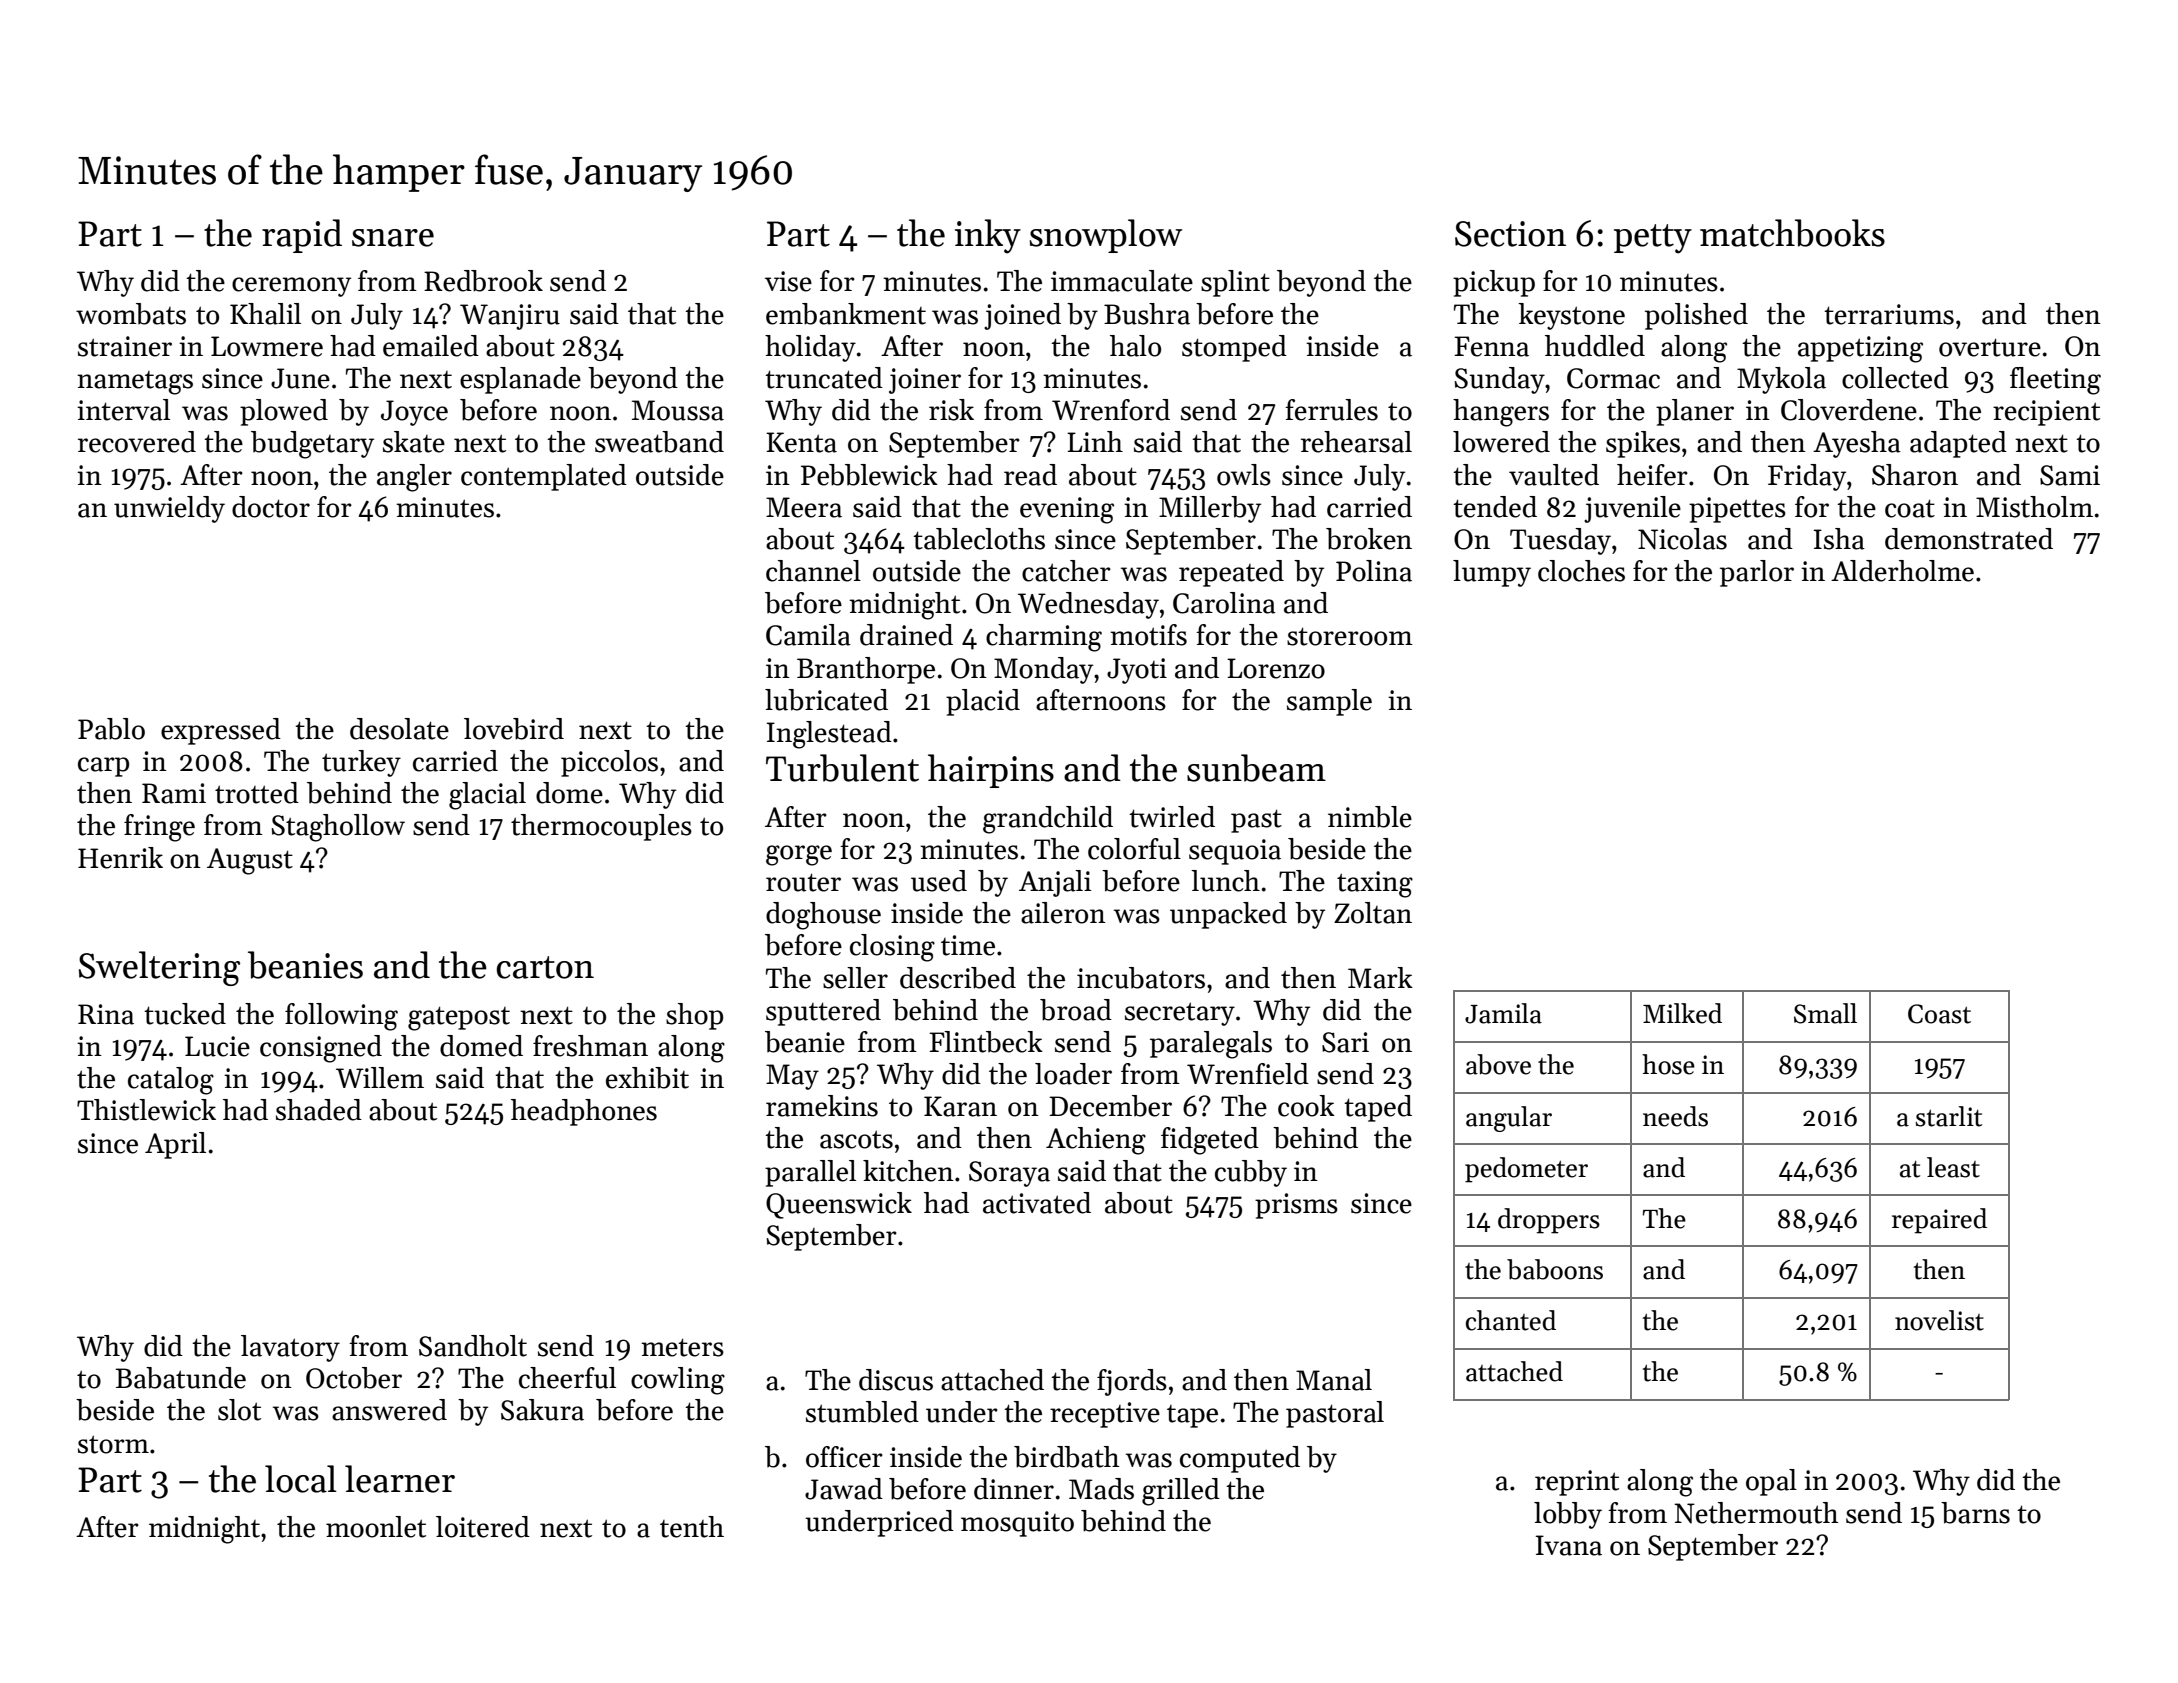  What do you see at coordinates (1043, 670) in the screenshot?
I see `Monday` at bounding box center [1043, 670].
